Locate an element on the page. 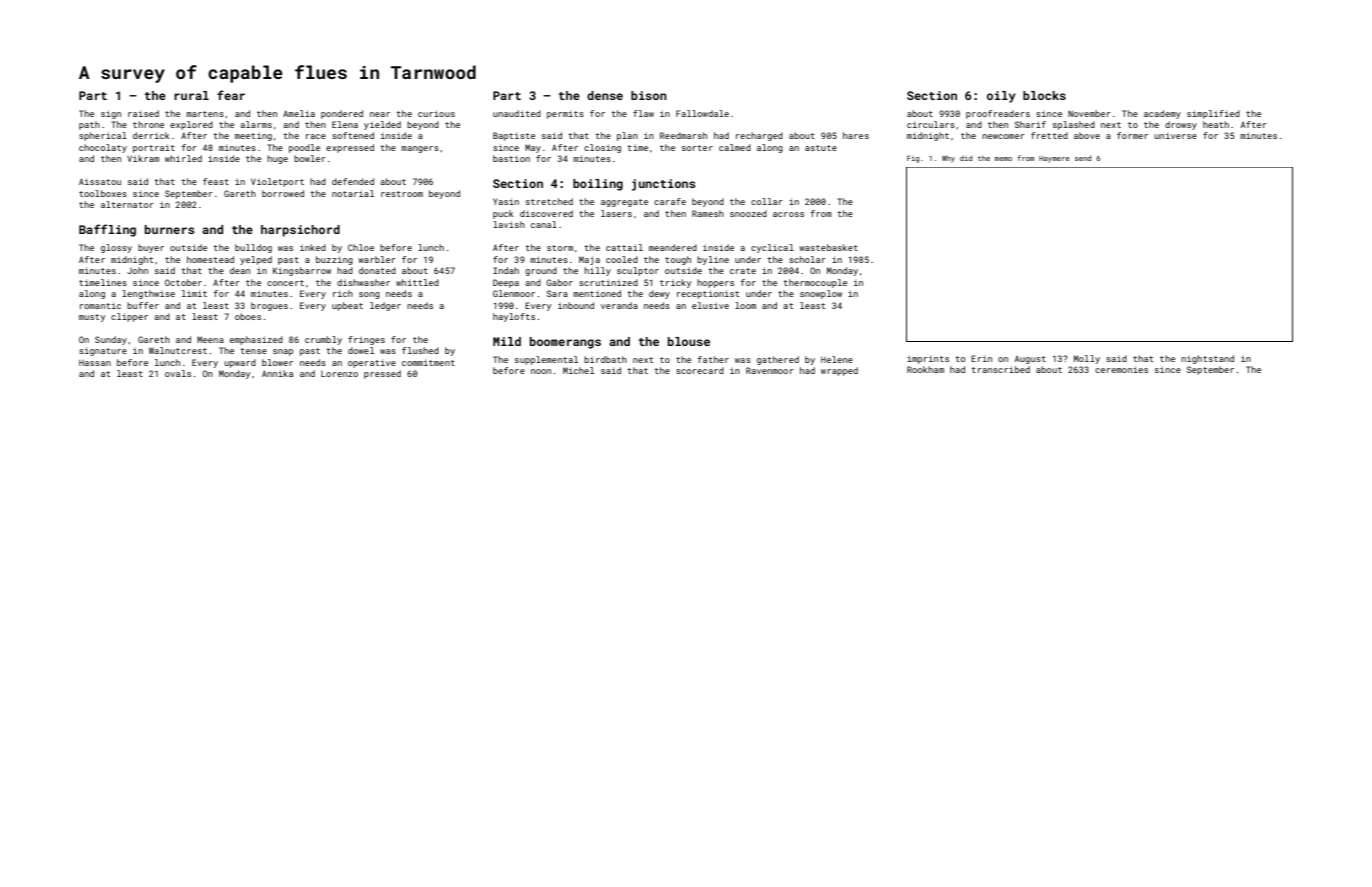 The height and width of the page is (887, 1372). blocks is located at coordinates (1044, 95).
